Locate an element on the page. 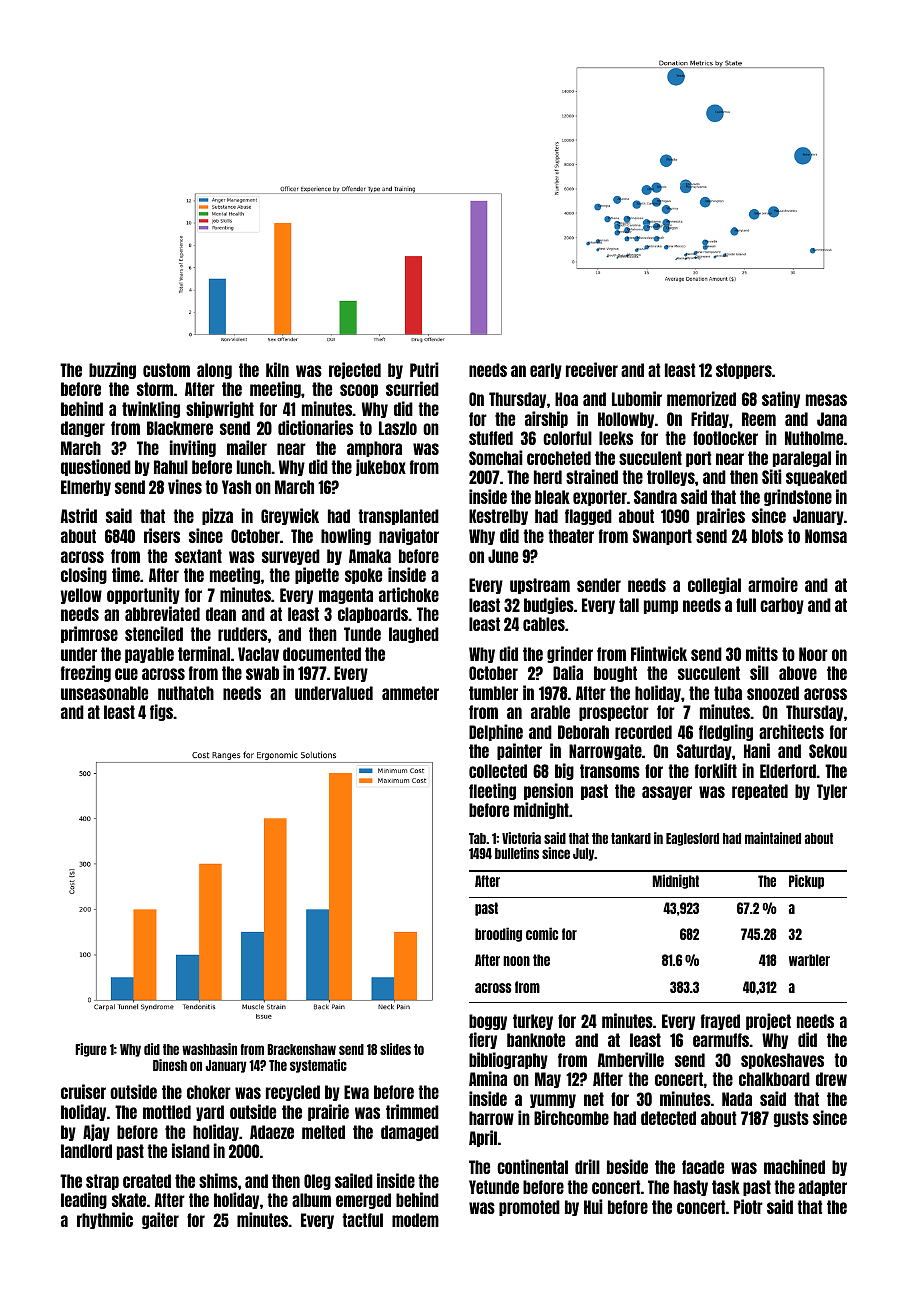 This document has height=1316, width=908. Brackenshaw is located at coordinates (301, 1049).
